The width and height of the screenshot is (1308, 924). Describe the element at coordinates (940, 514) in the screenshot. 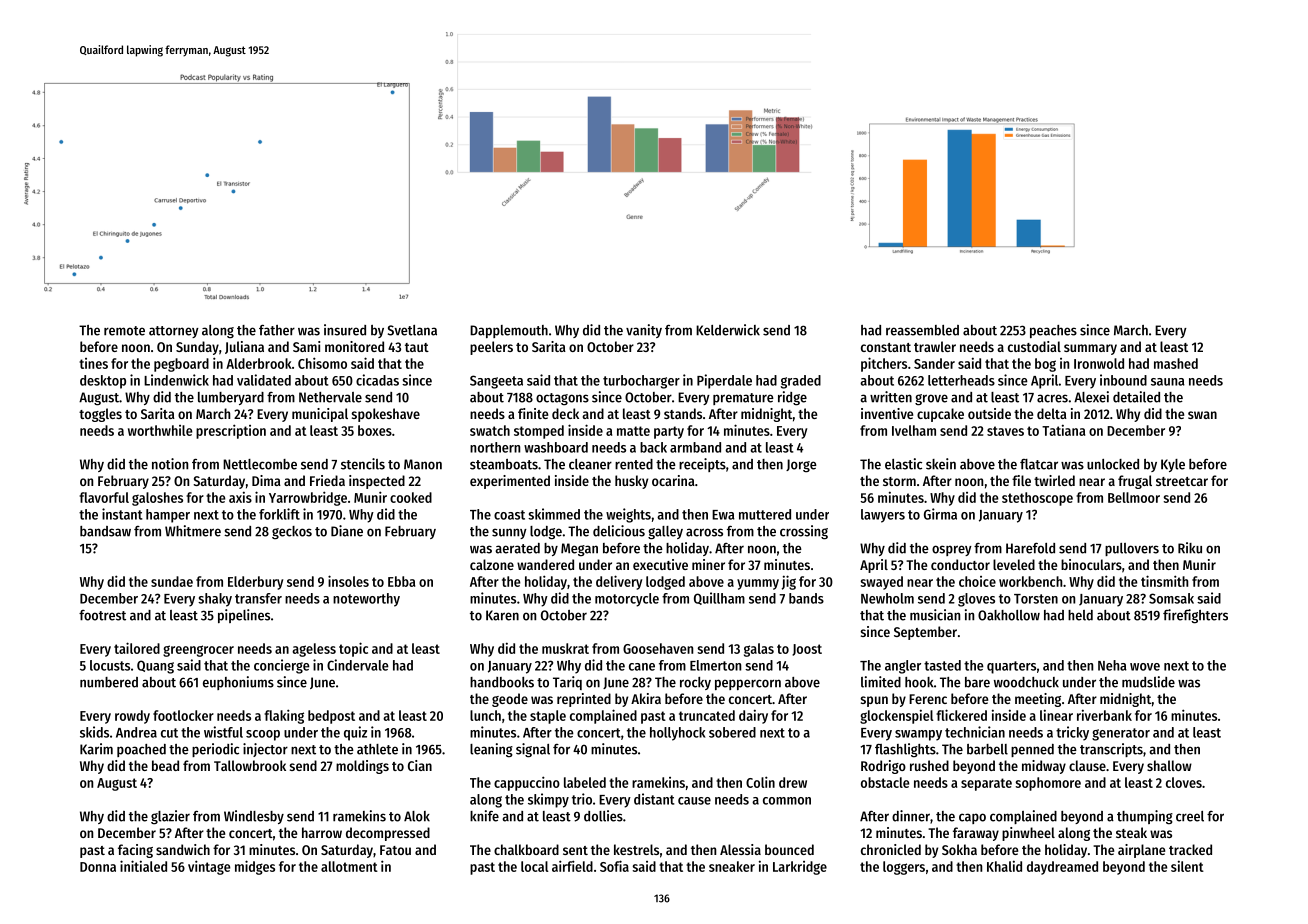

I see `Girma` at that location.
